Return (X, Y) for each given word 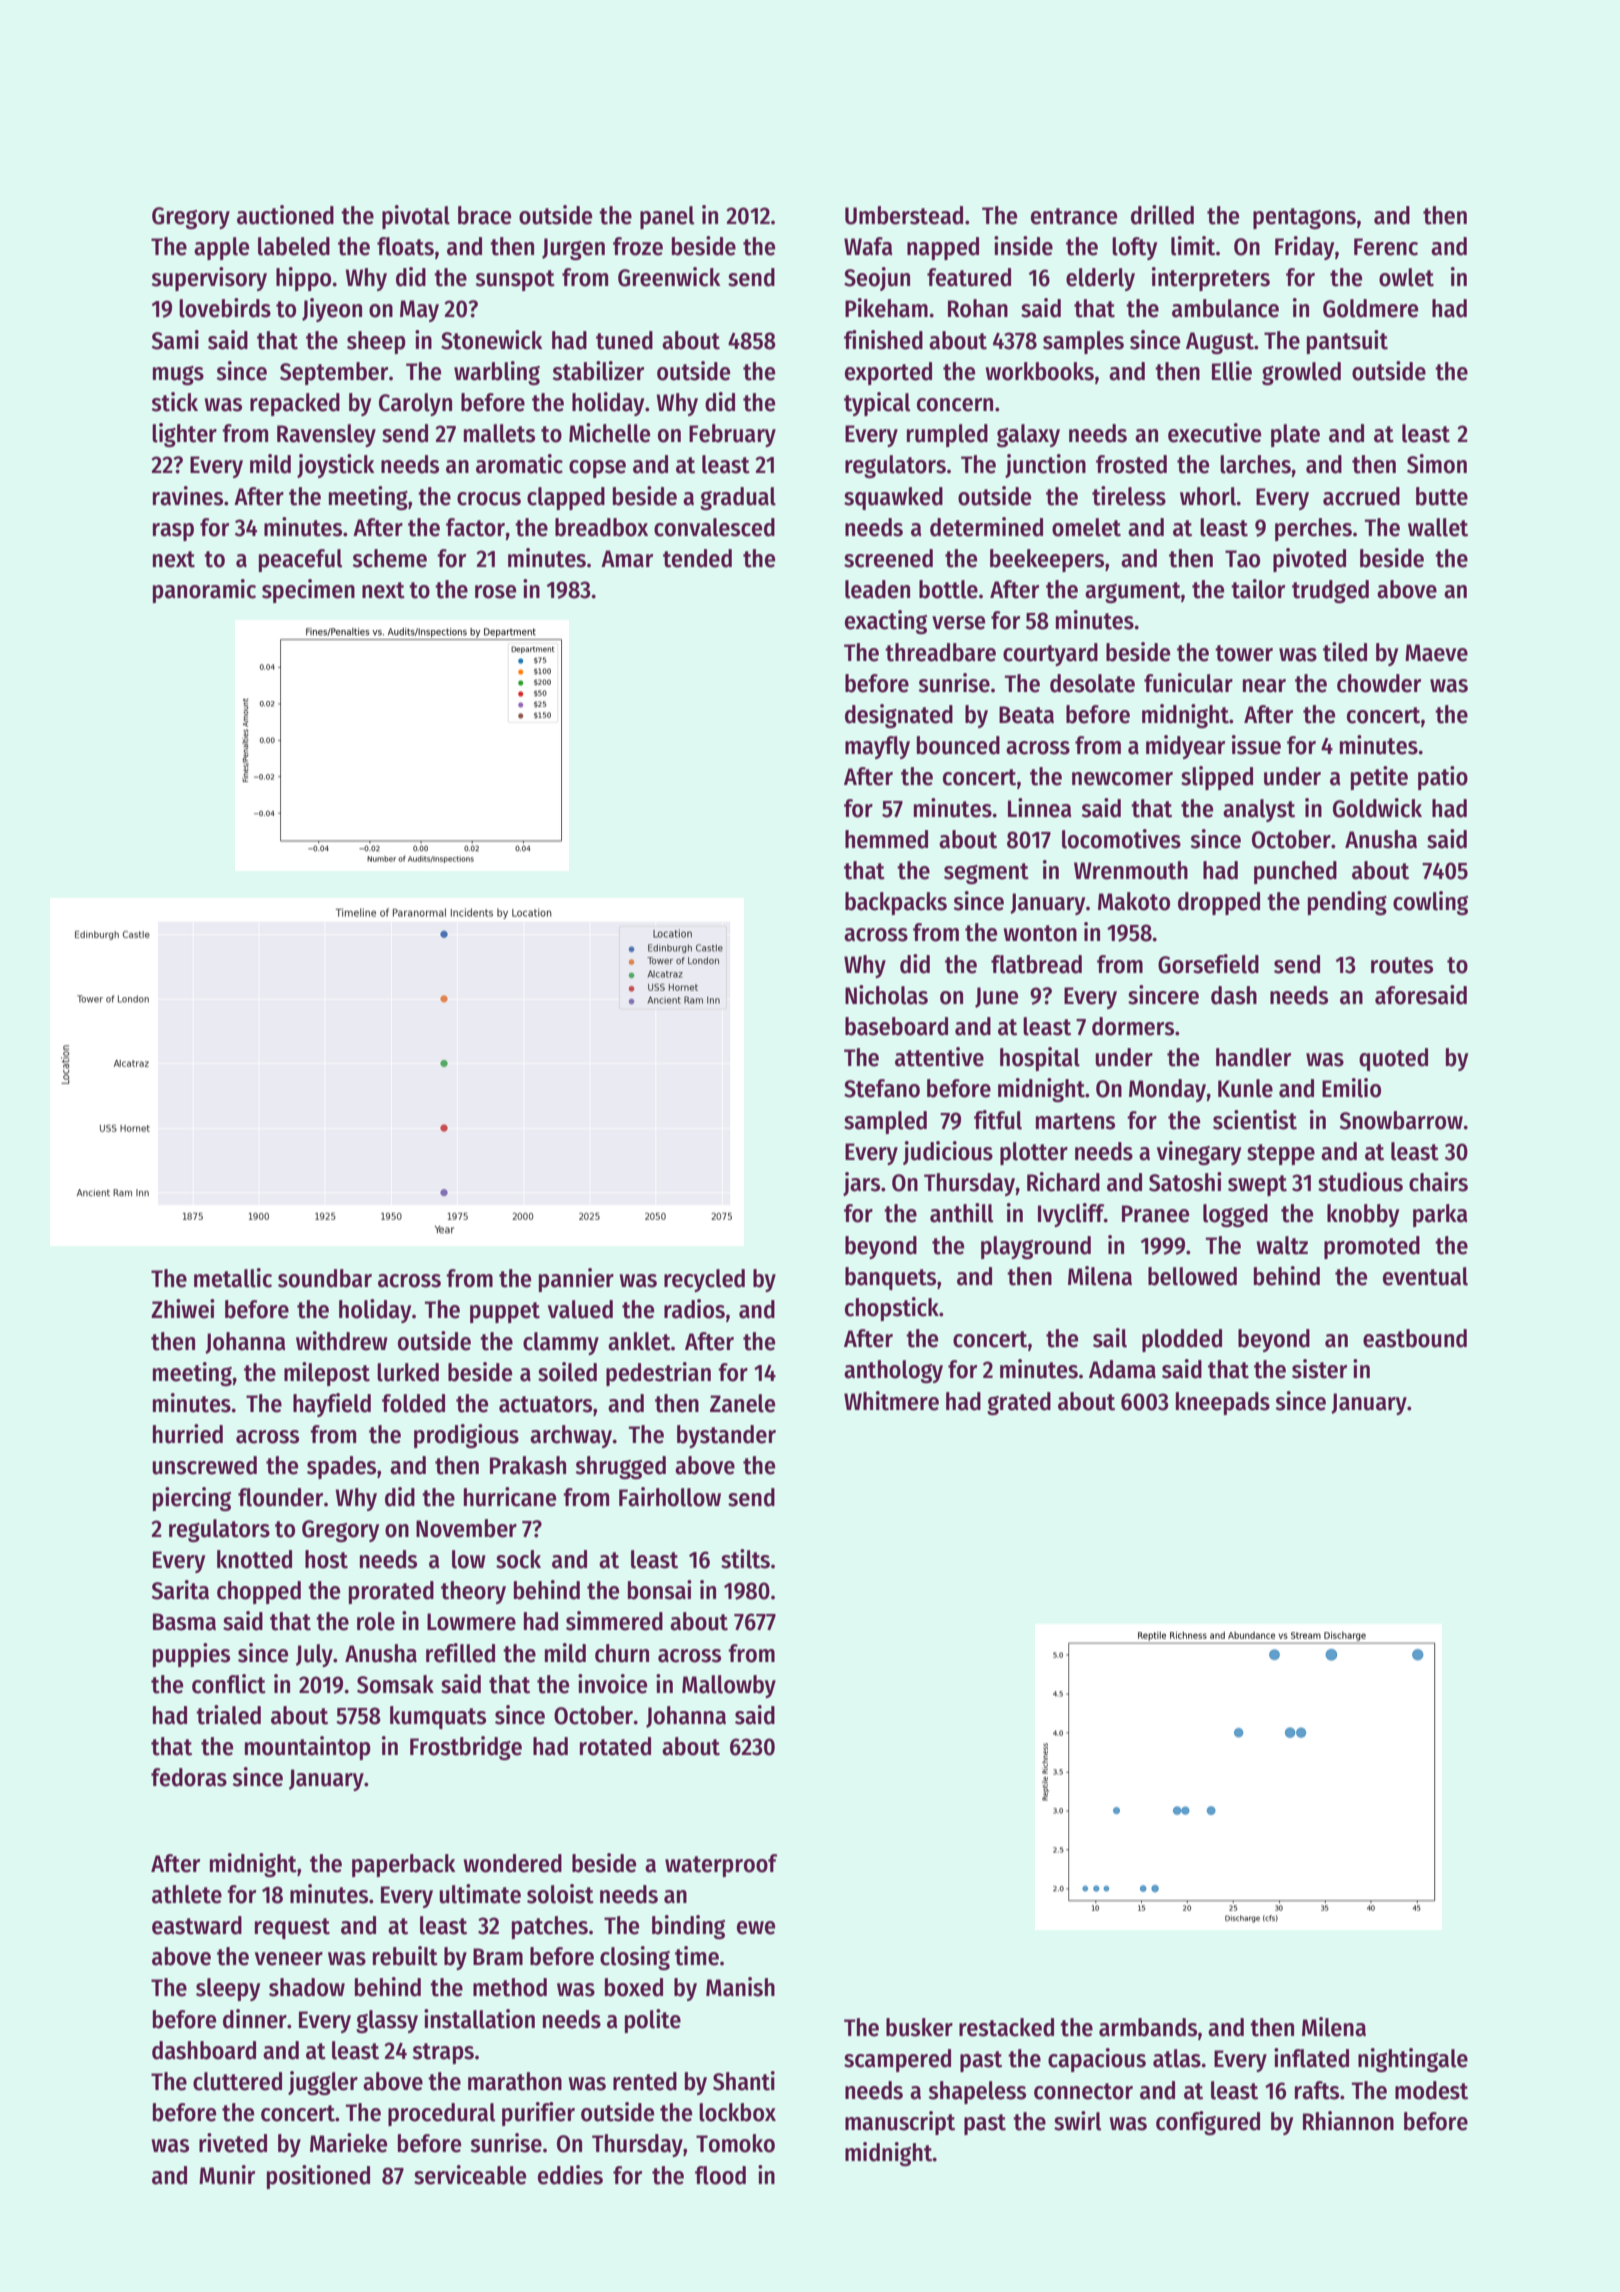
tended (697, 558)
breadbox (601, 527)
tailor (1258, 589)
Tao (1242, 559)
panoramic (204, 591)
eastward (197, 1925)
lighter (184, 435)
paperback (404, 1865)
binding (688, 1927)
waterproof (721, 1865)
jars (861, 1184)
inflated (1311, 2058)
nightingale (1413, 2060)
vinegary (1199, 1153)
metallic (233, 1278)
